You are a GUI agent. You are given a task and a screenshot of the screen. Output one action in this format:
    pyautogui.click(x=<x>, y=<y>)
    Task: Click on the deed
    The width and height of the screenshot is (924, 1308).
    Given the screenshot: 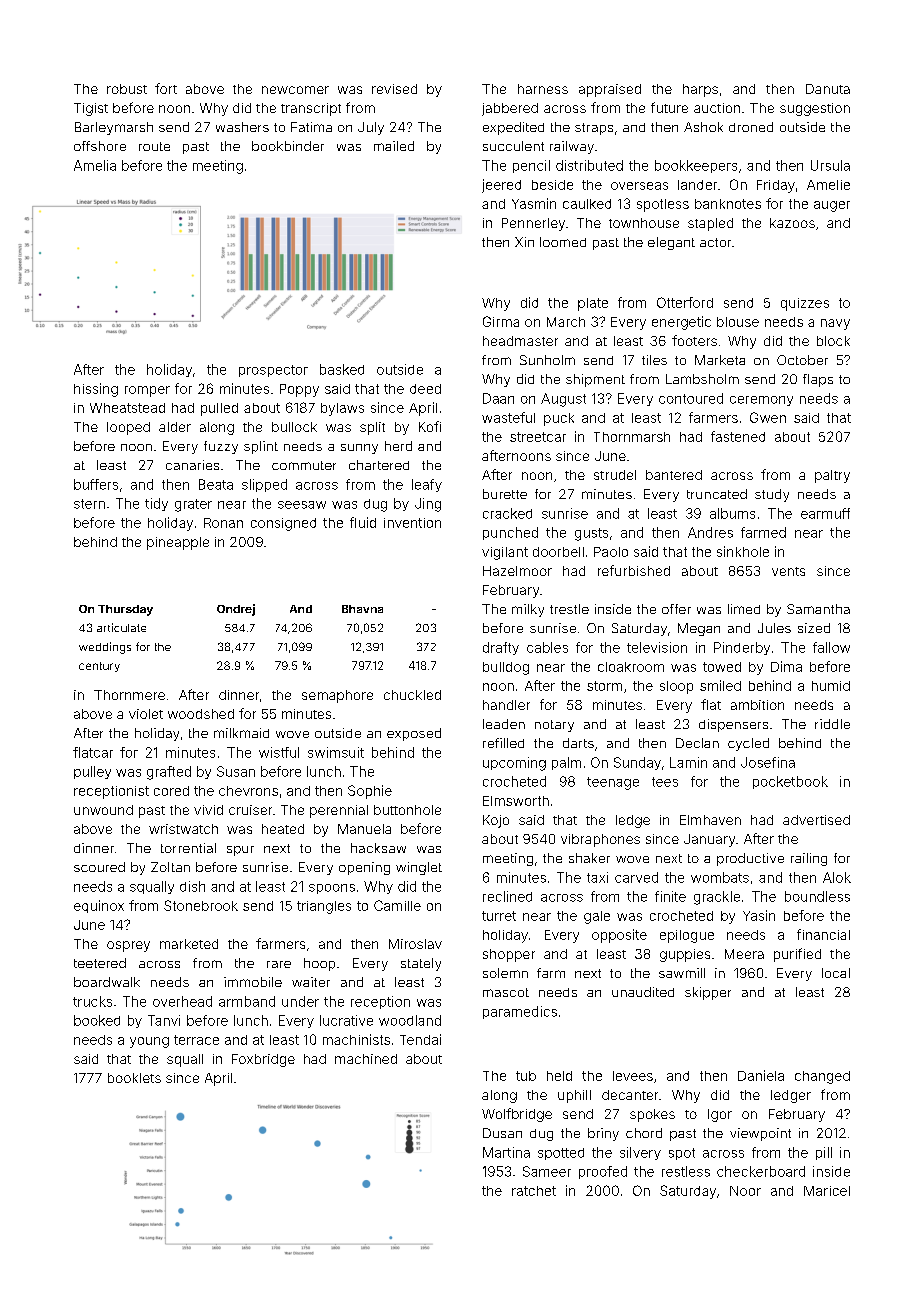 What is the action you would take?
    pyautogui.click(x=425, y=389)
